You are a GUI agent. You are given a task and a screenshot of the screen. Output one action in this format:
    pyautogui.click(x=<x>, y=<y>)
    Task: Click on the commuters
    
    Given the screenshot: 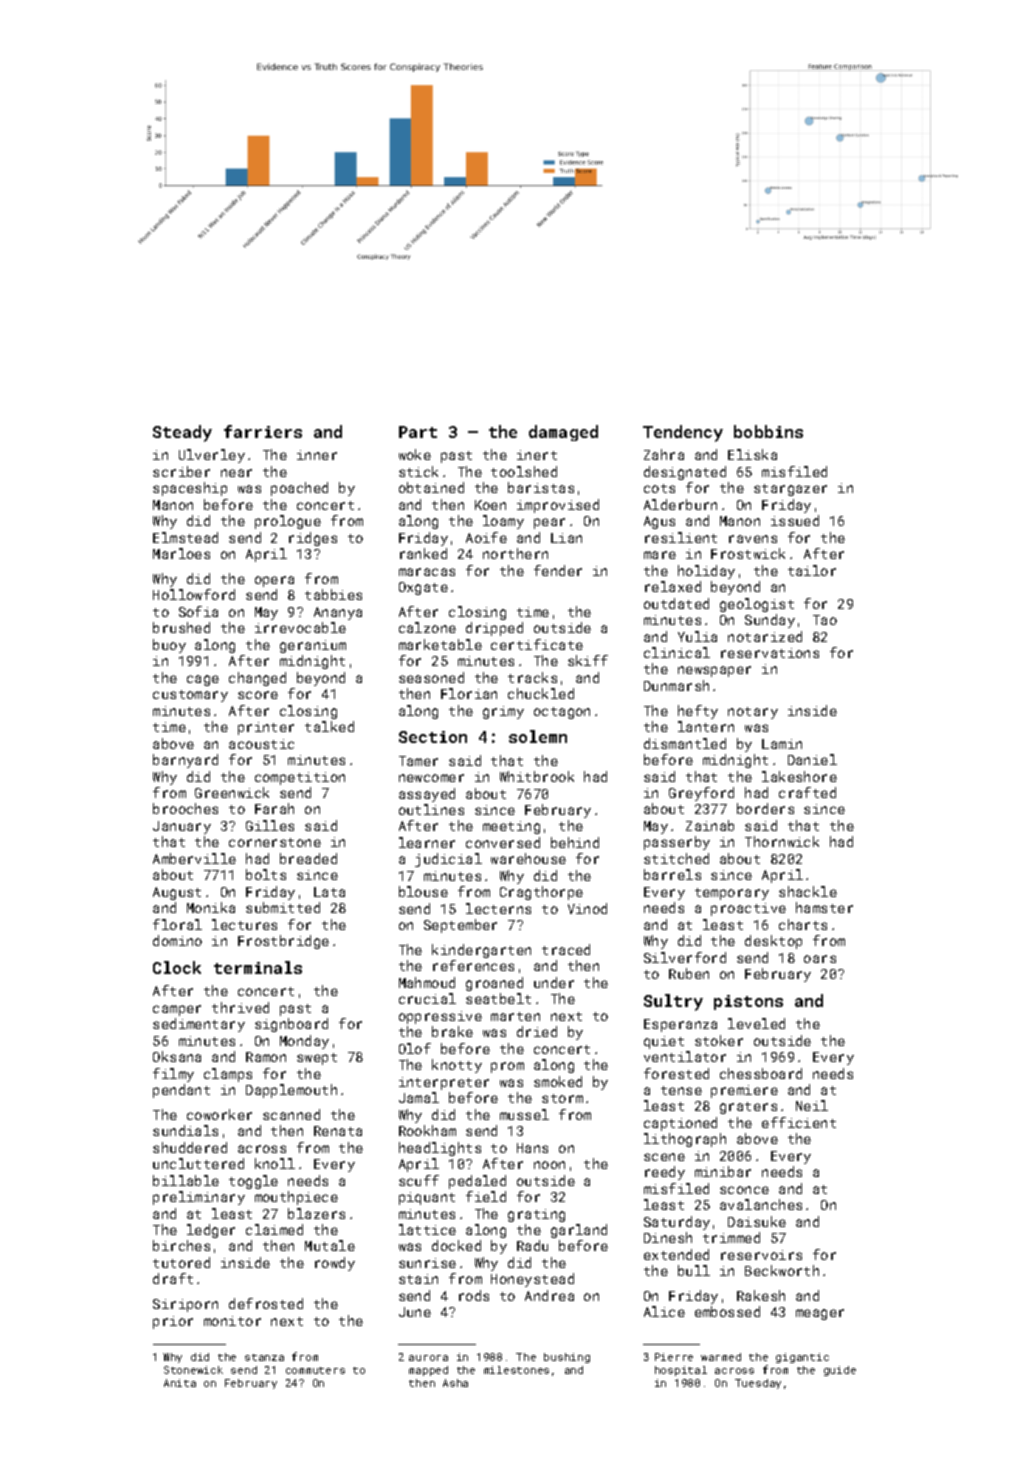 What is the action you would take?
    pyautogui.click(x=315, y=1370)
